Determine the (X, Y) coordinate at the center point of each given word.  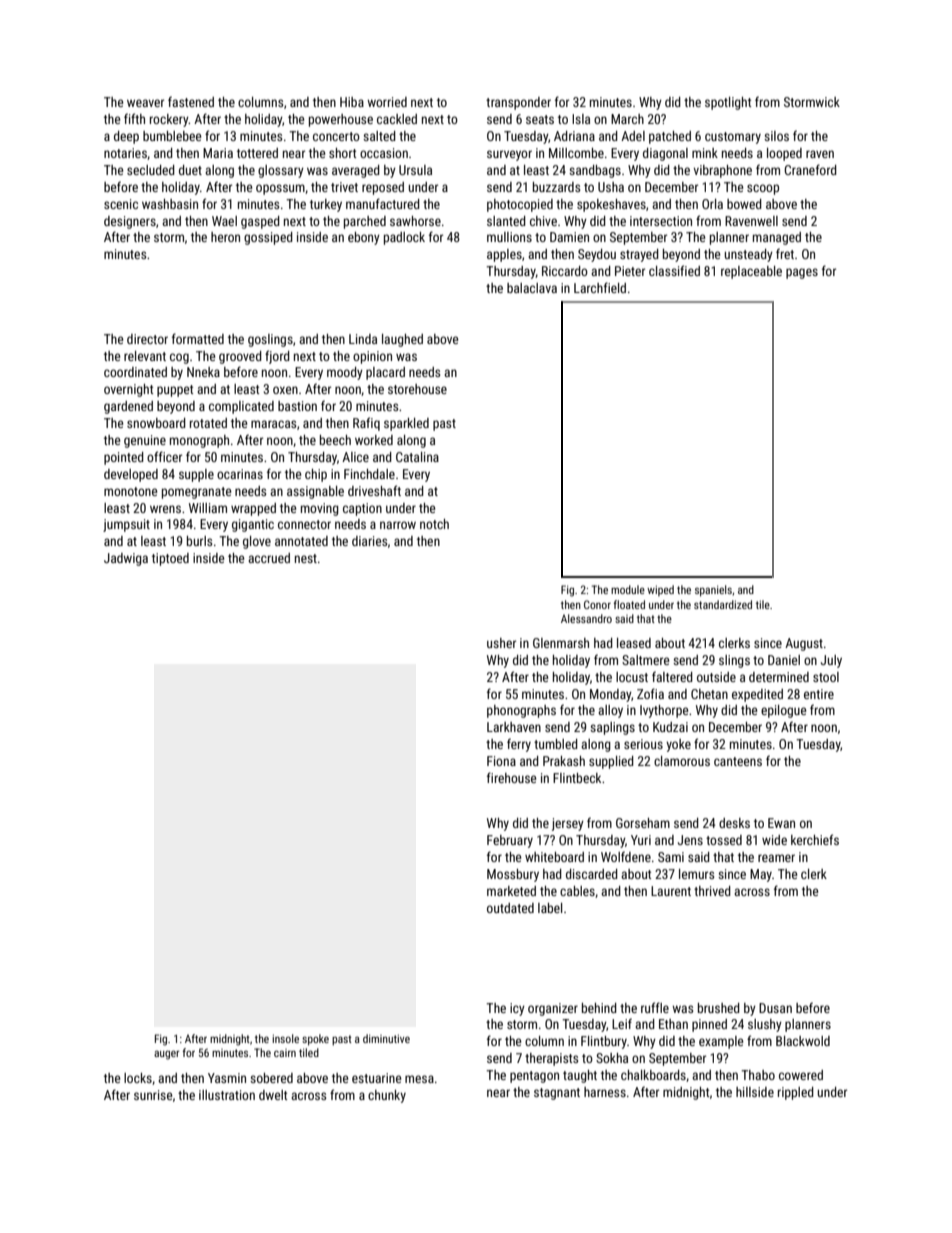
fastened (191, 101)
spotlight (728, 103)
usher (501, 643)
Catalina (417, 457)
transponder (518, 103)
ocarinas (240, 474)
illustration (227, 1095)
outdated (510, 908)
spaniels (713, 591)
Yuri (641, 840)
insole (285, 1038)
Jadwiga (126, 559)
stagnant (557, 1094)
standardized (723, 604)
